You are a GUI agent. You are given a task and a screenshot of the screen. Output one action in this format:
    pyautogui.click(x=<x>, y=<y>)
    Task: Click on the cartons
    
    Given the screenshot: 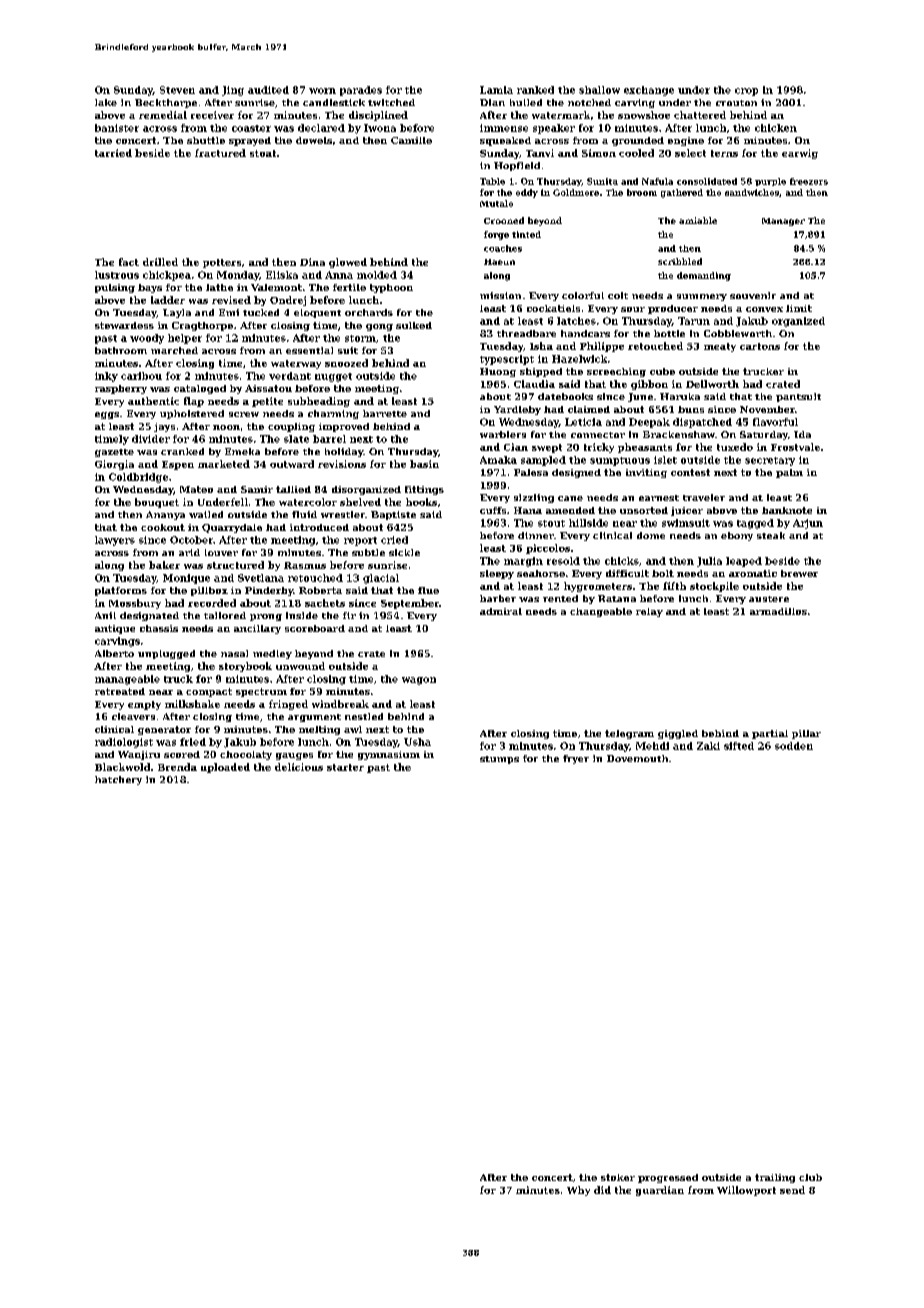 What is the action you would take?
    pyautogui.click(x=760, y=346)
